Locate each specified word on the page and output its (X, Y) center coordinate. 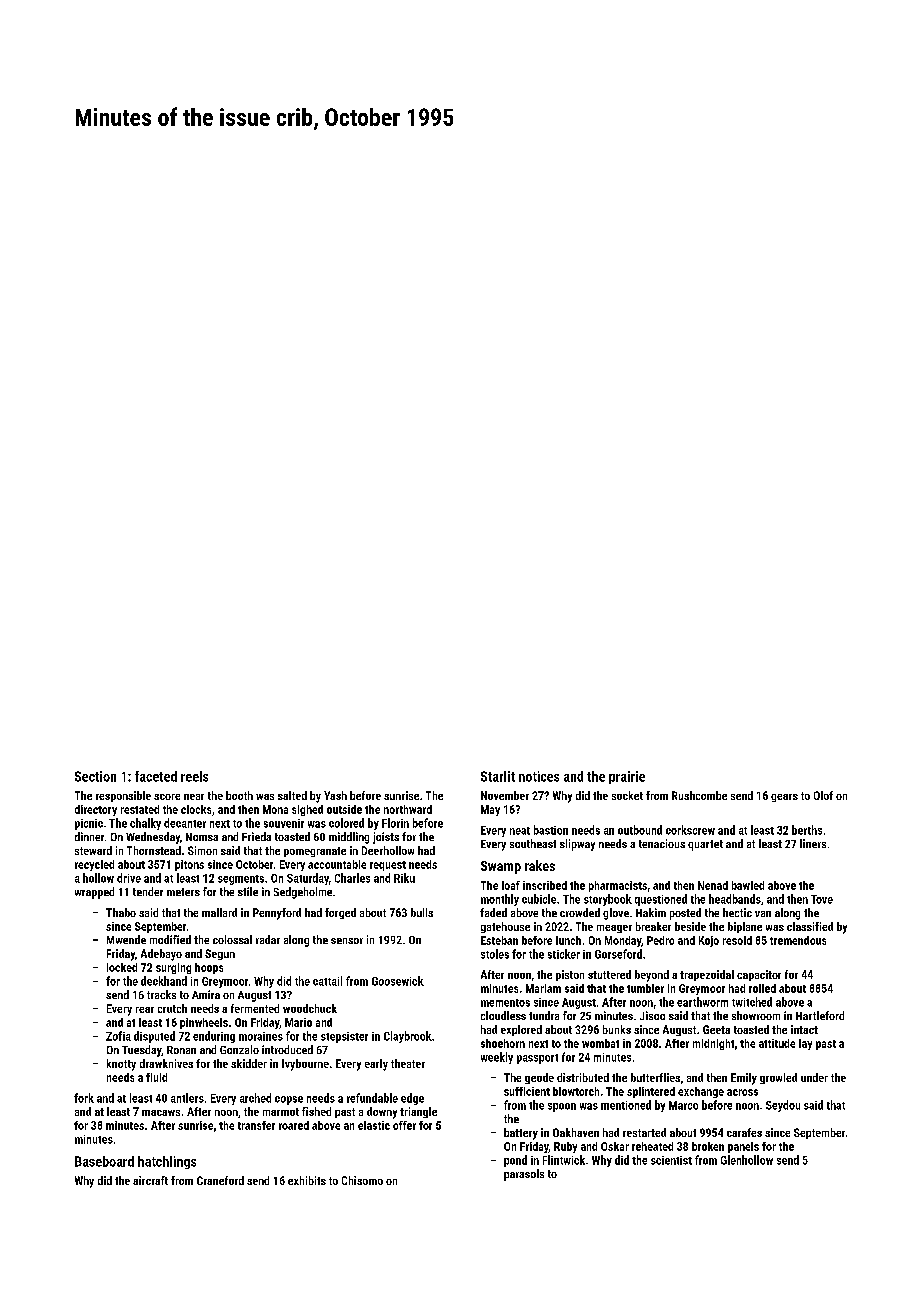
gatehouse (505, 927)
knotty (121, 1065)
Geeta (716, 1029)
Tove (822, 899)
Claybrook (408, 1037)
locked (122, 967)
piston (570, 975)
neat (520, 831)
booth (239, 795)
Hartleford (820, 1015)
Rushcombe (699, 795)
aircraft (150, 1180)
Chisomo (362, 1180)
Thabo (121, 912)
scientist (671, 1160)
